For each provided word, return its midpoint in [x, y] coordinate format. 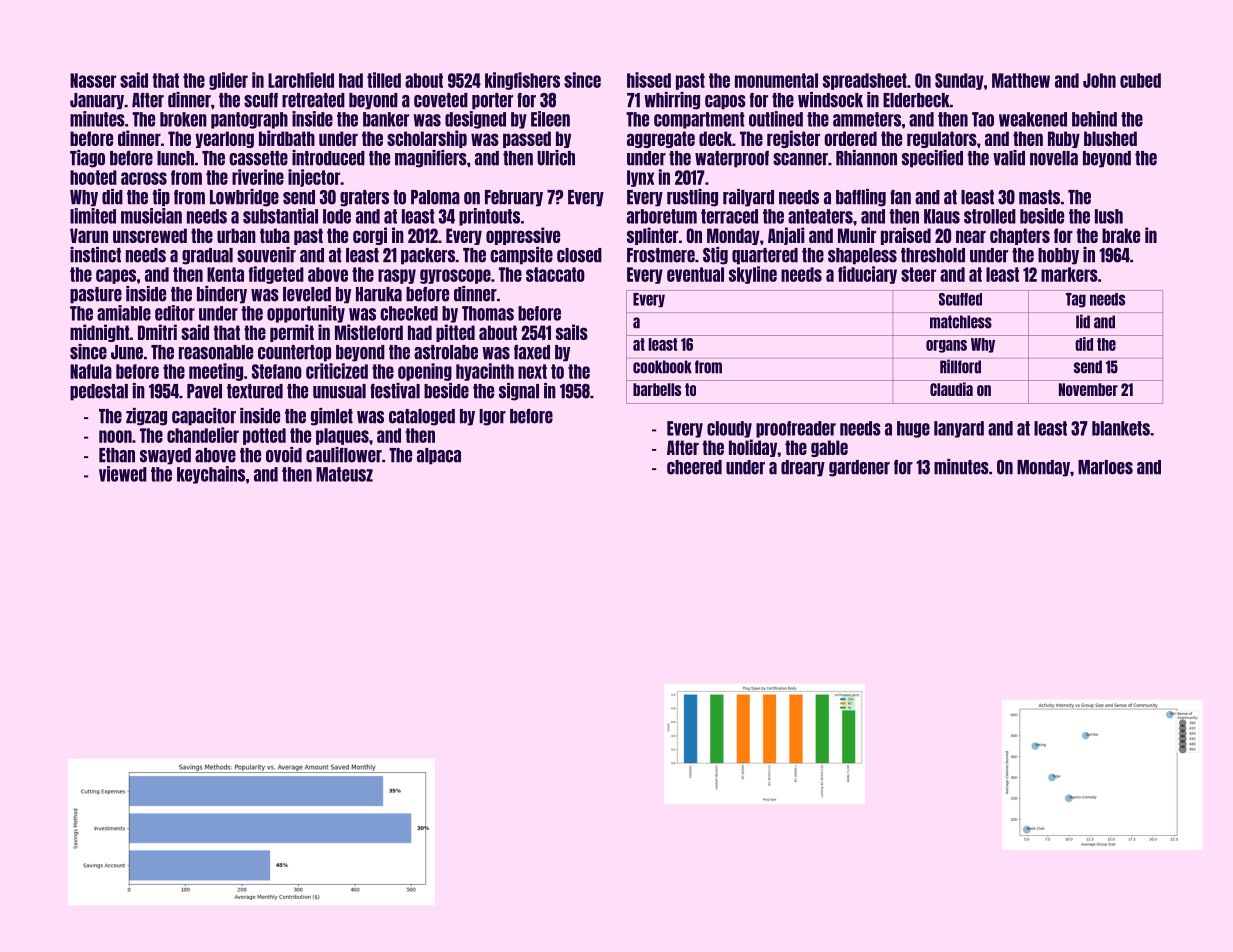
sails [572, 332]
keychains [211, 475]
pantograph [249, 120]
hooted [93, 177]
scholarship [427, 139]
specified [932, 159]
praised [906, 236]
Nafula [91, 371]
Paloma [435, 197]
